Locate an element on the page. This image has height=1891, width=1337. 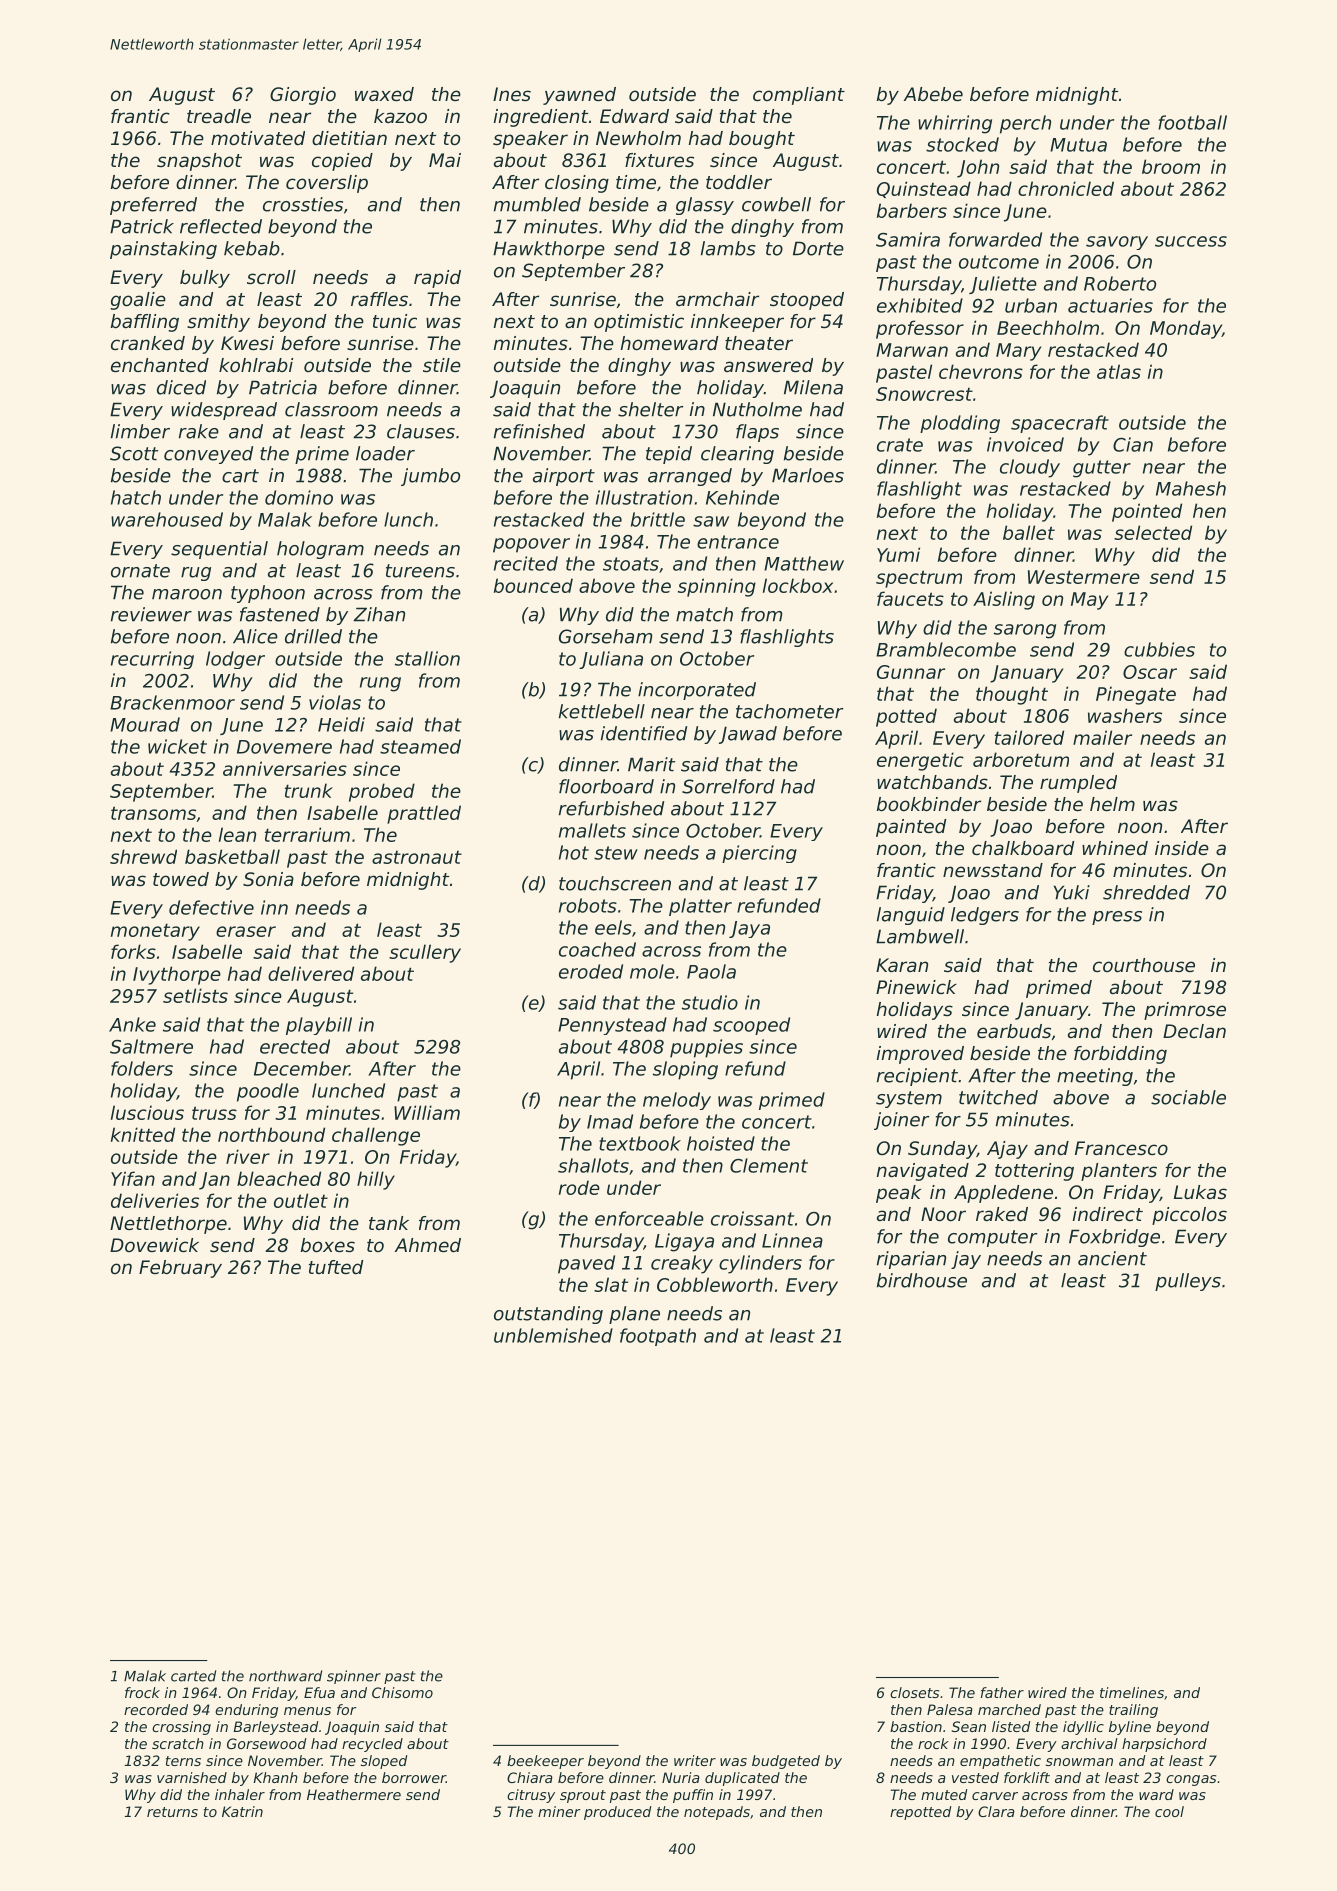
closets is located at coordinates (914, 1692).
